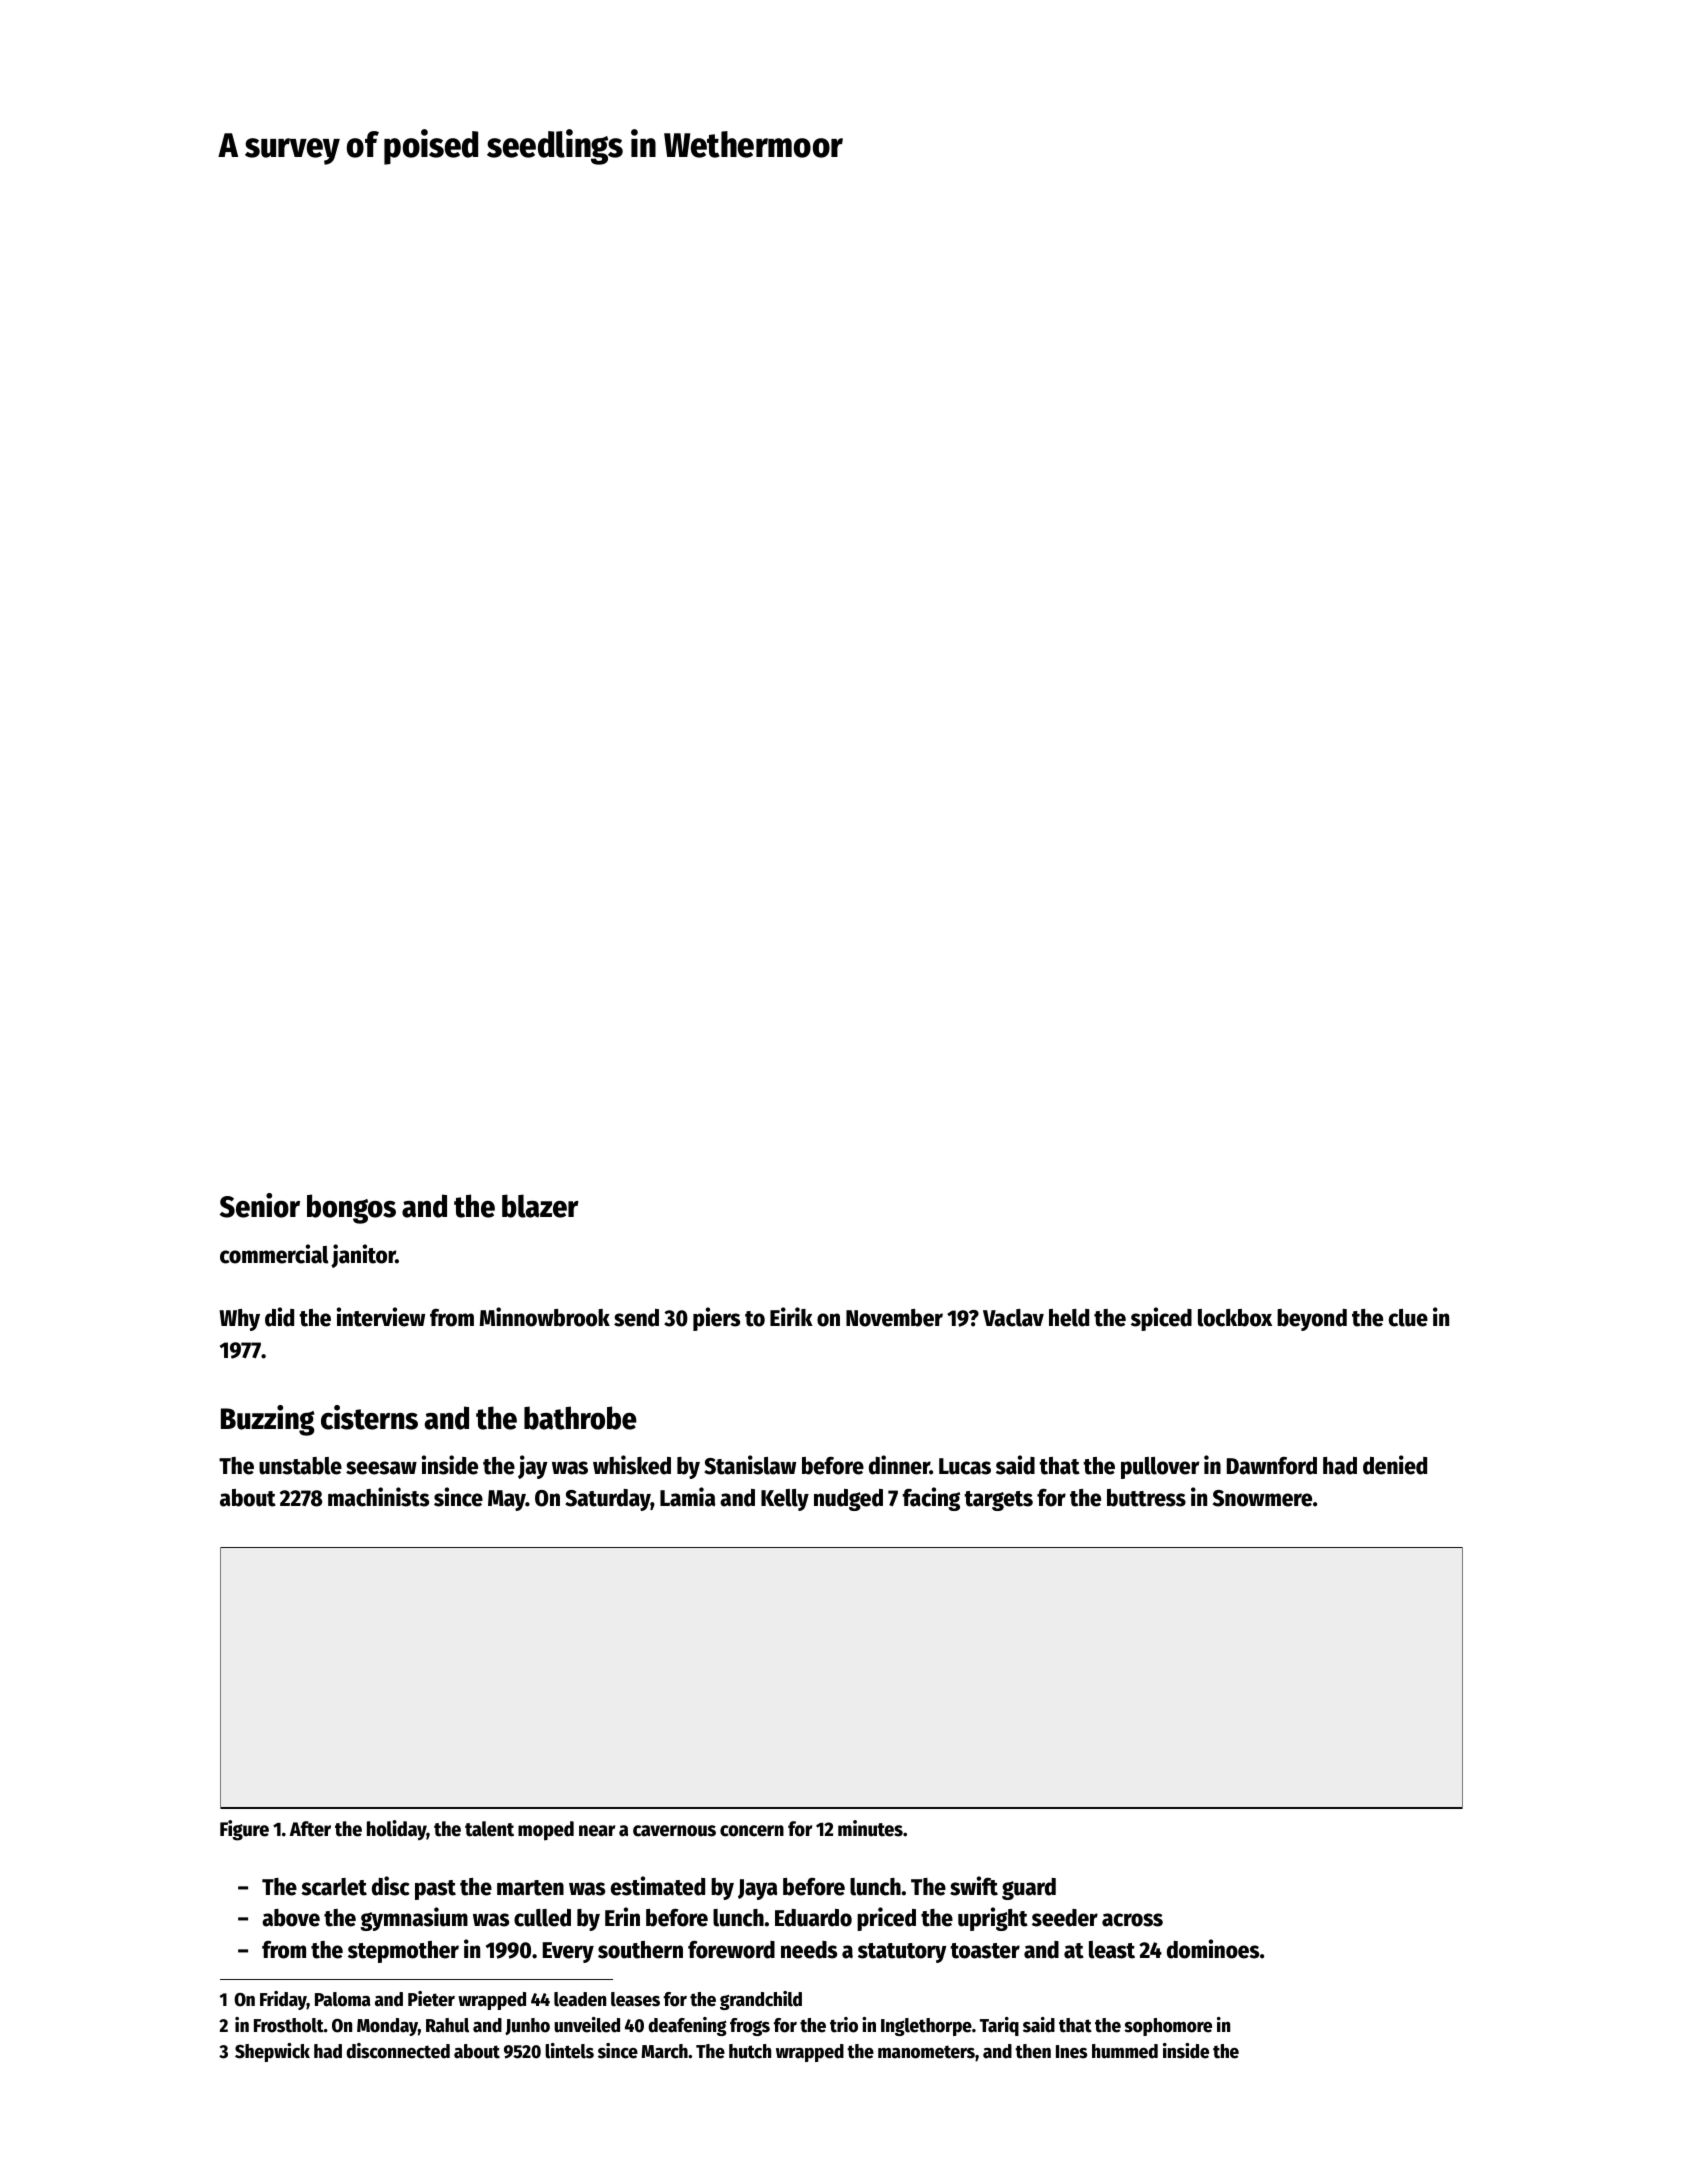 Image resolution: width=1683 pixels, height=2178 pixels. What do you see at coordinates (1161, 1319) in the page?
I see `spiced` at bounding box center [1161, 1319].
